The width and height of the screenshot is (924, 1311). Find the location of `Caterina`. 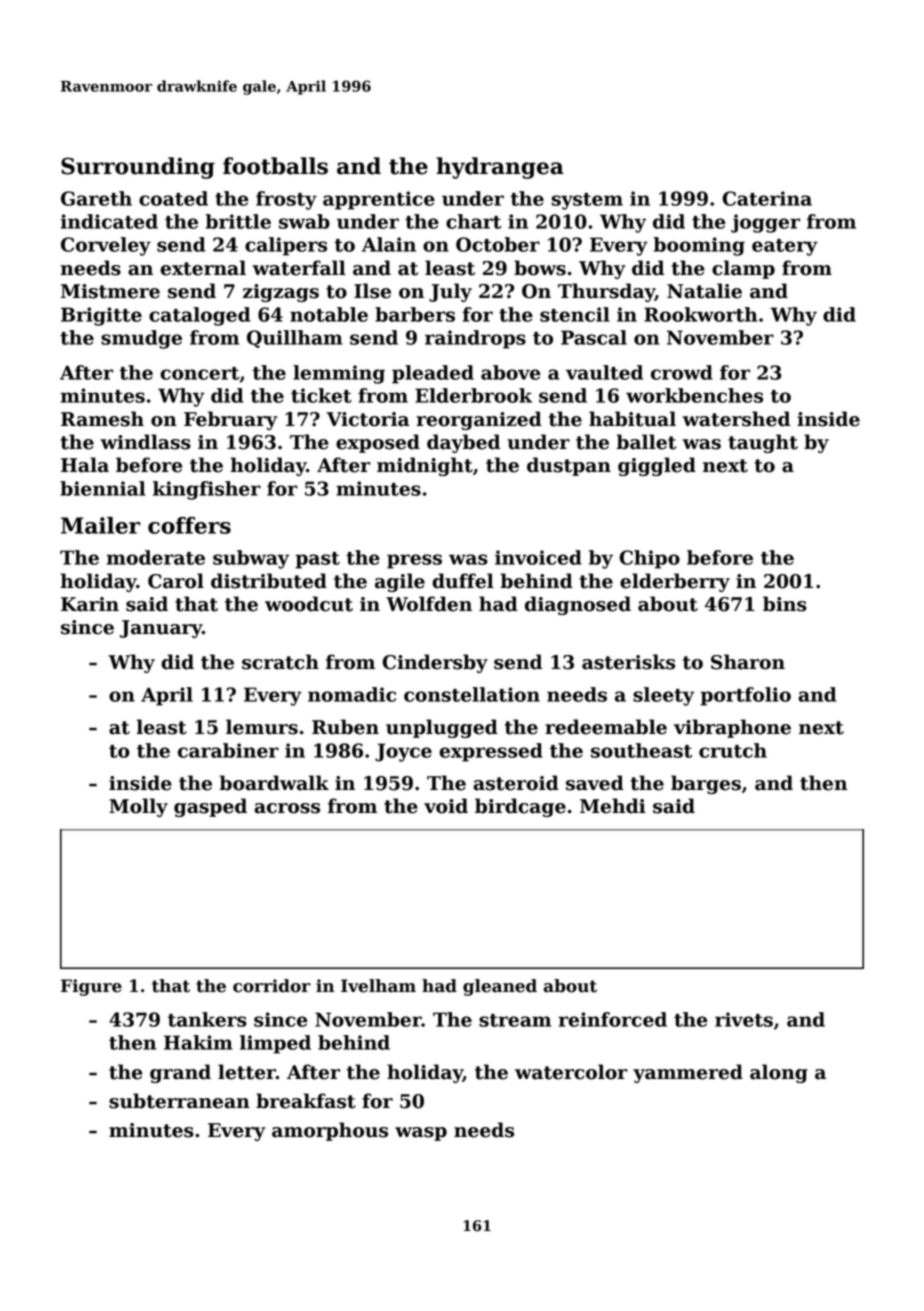

Caterina is located at coordinates (767, 198).
